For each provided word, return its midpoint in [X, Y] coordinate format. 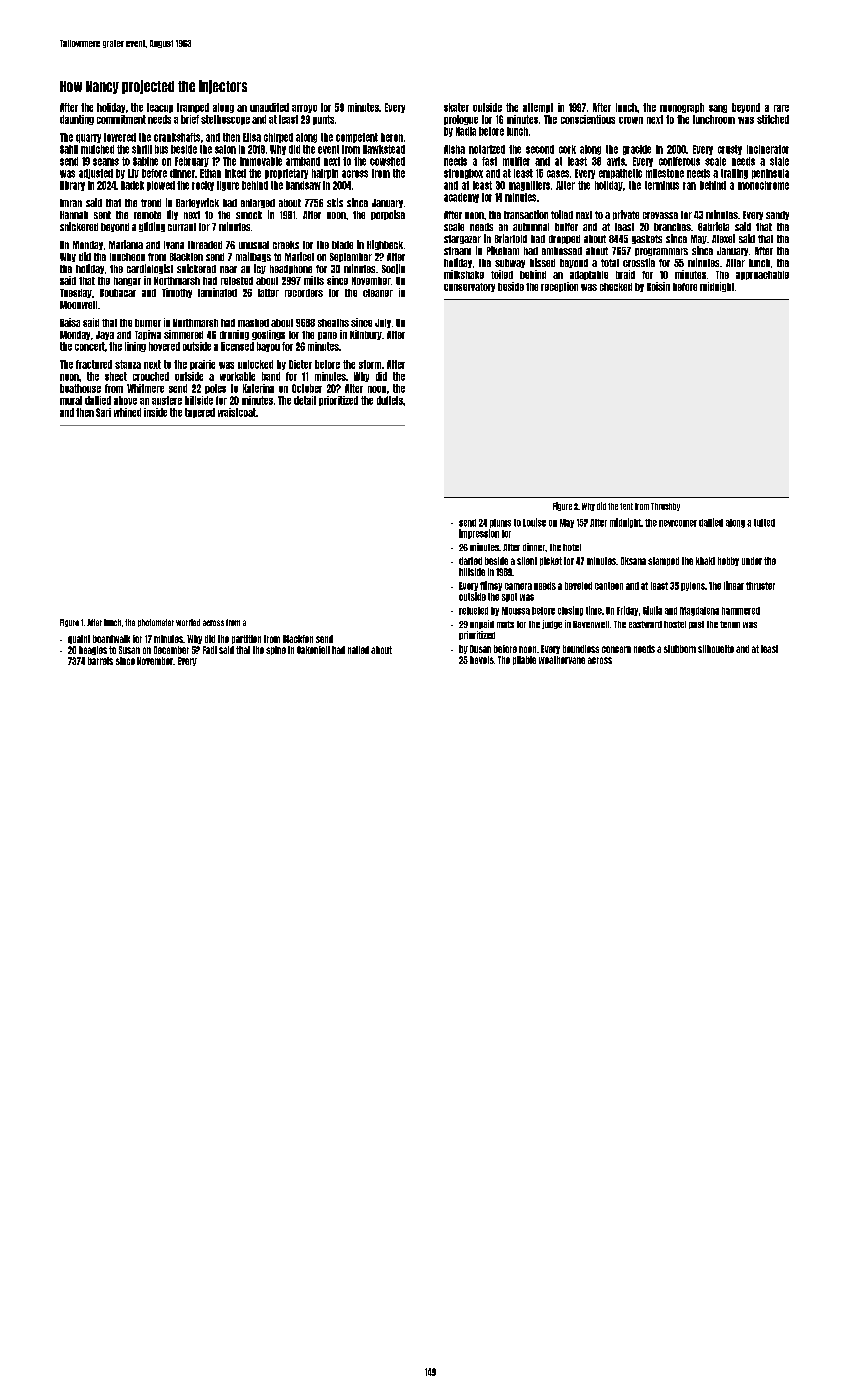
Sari [103, 412]
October [307, 388]
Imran [71, 203]
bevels [482, 660]
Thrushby [665, 507]
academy [461, 198]
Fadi [210, 650]
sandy [777, 215]
